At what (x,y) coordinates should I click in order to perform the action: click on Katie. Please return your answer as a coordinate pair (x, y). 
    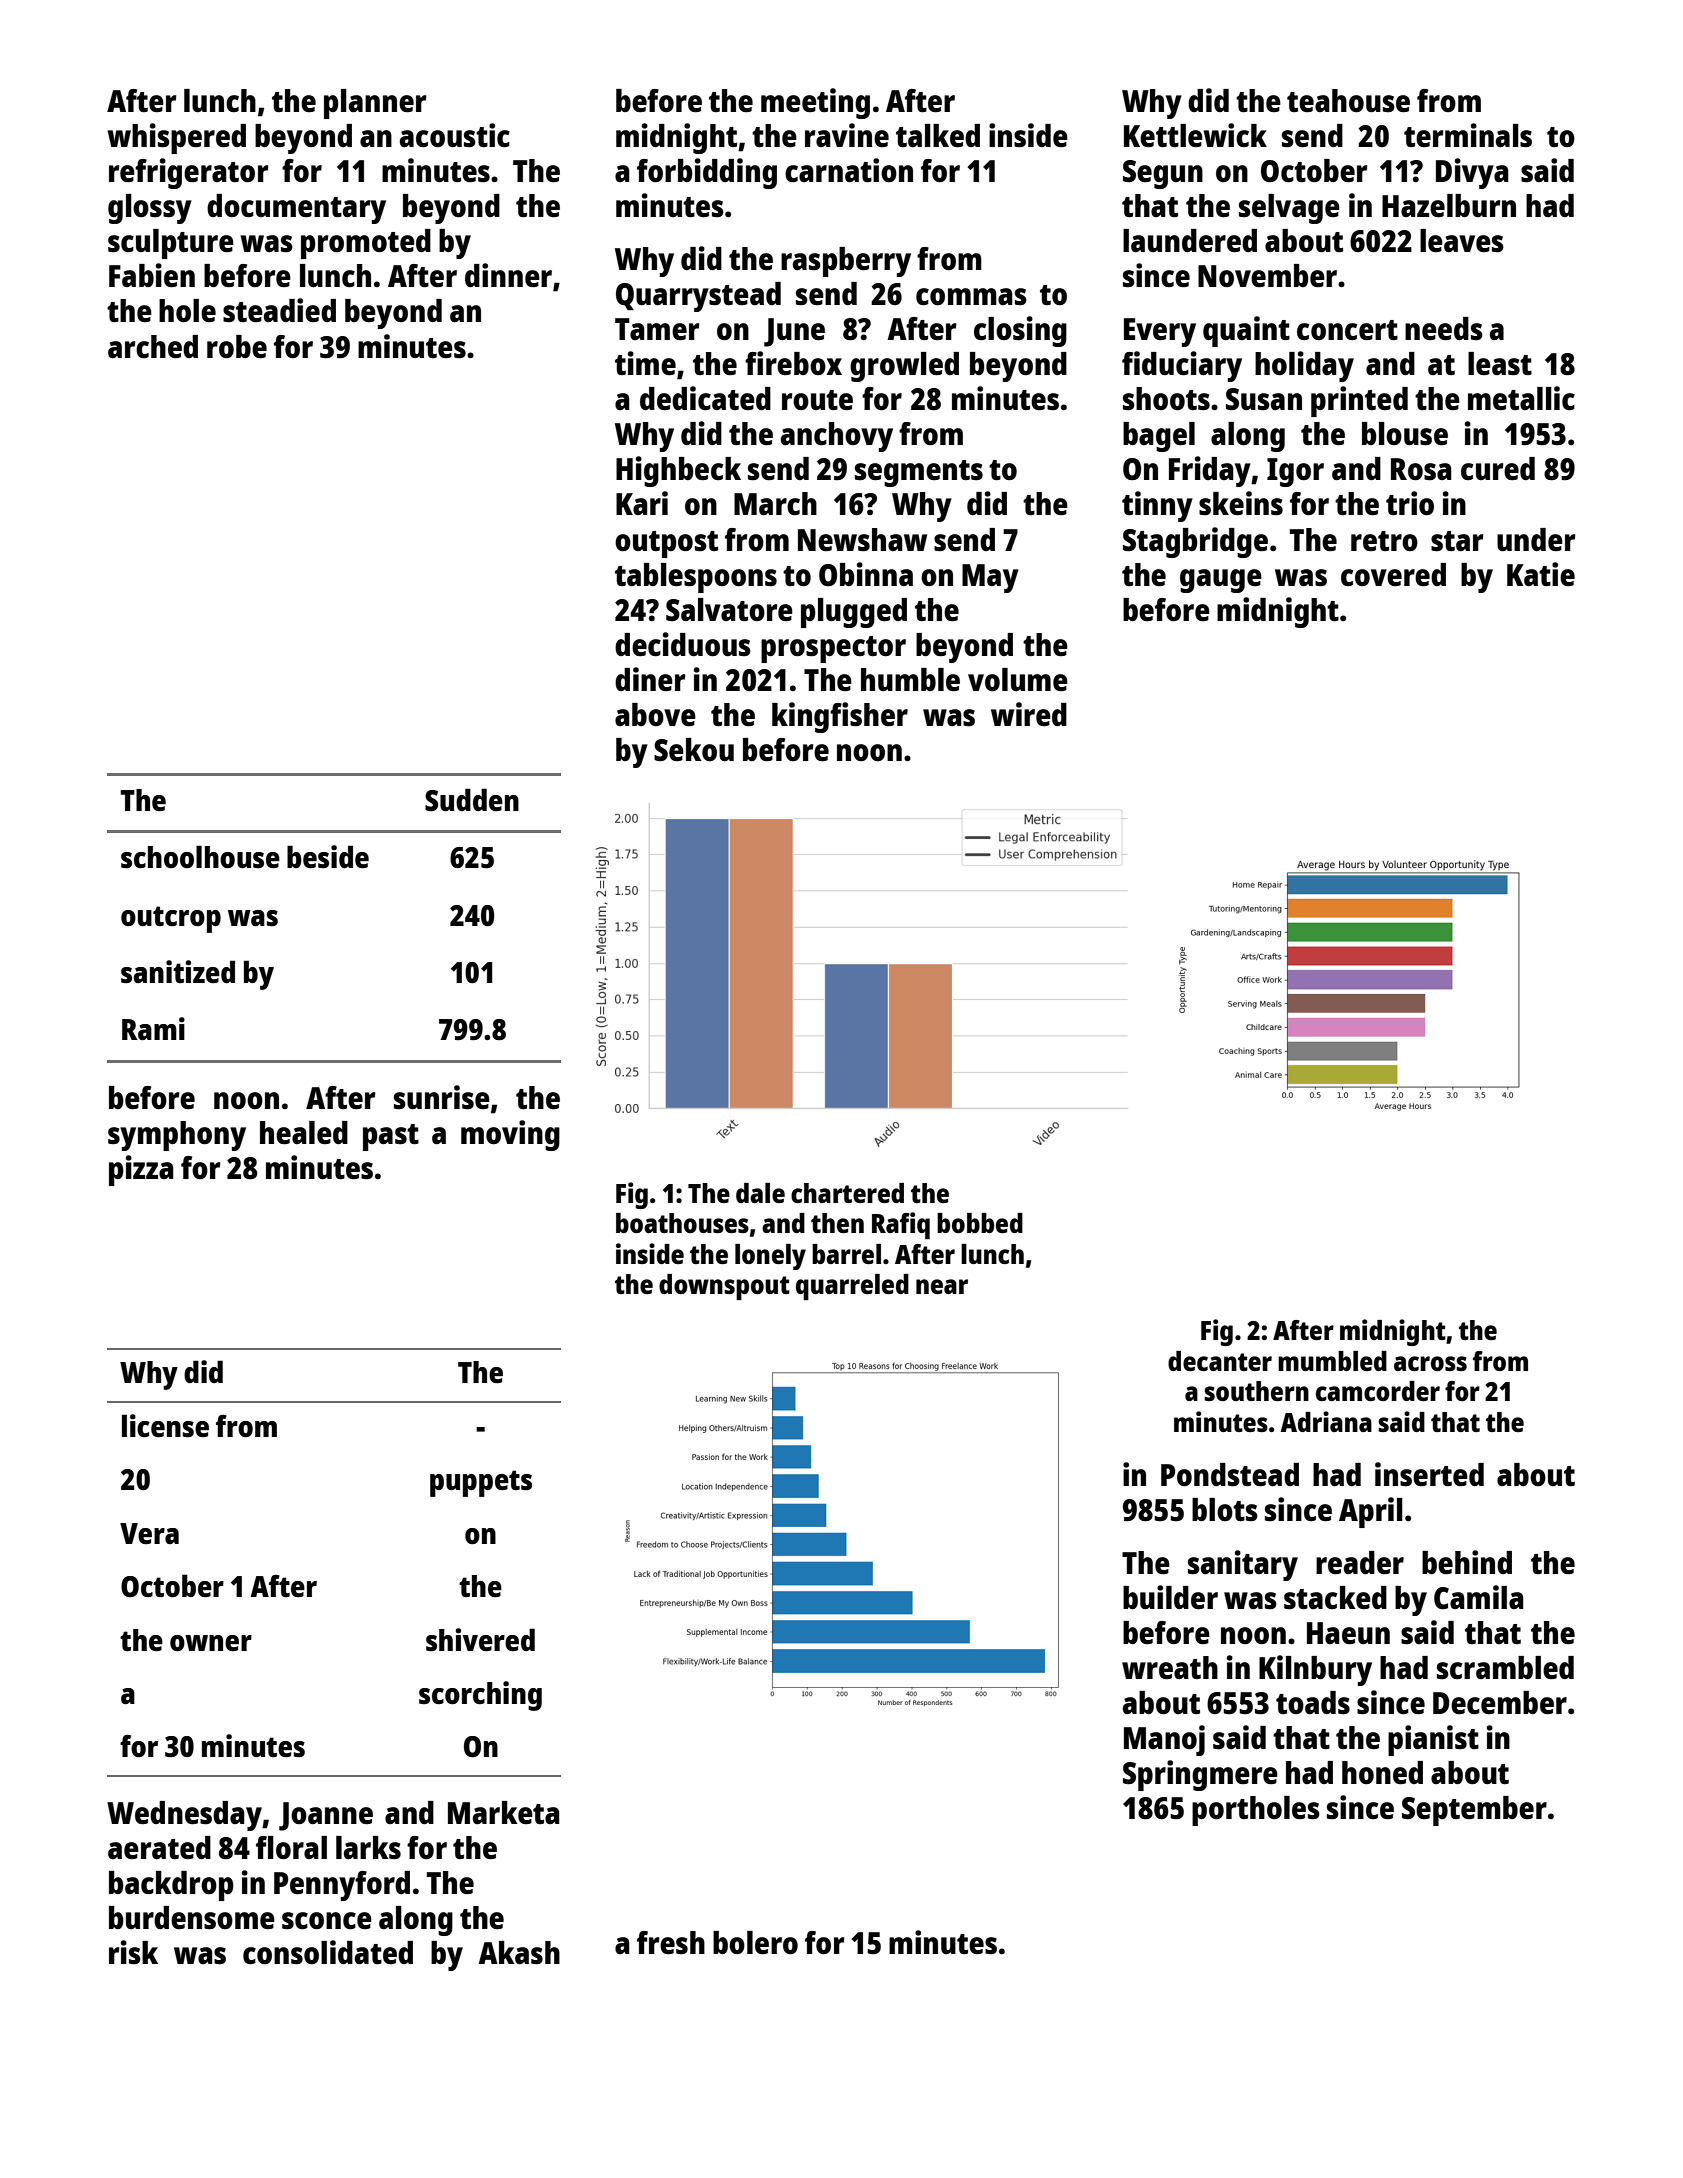
    Looking at the image, I should click on (1541, 574).
